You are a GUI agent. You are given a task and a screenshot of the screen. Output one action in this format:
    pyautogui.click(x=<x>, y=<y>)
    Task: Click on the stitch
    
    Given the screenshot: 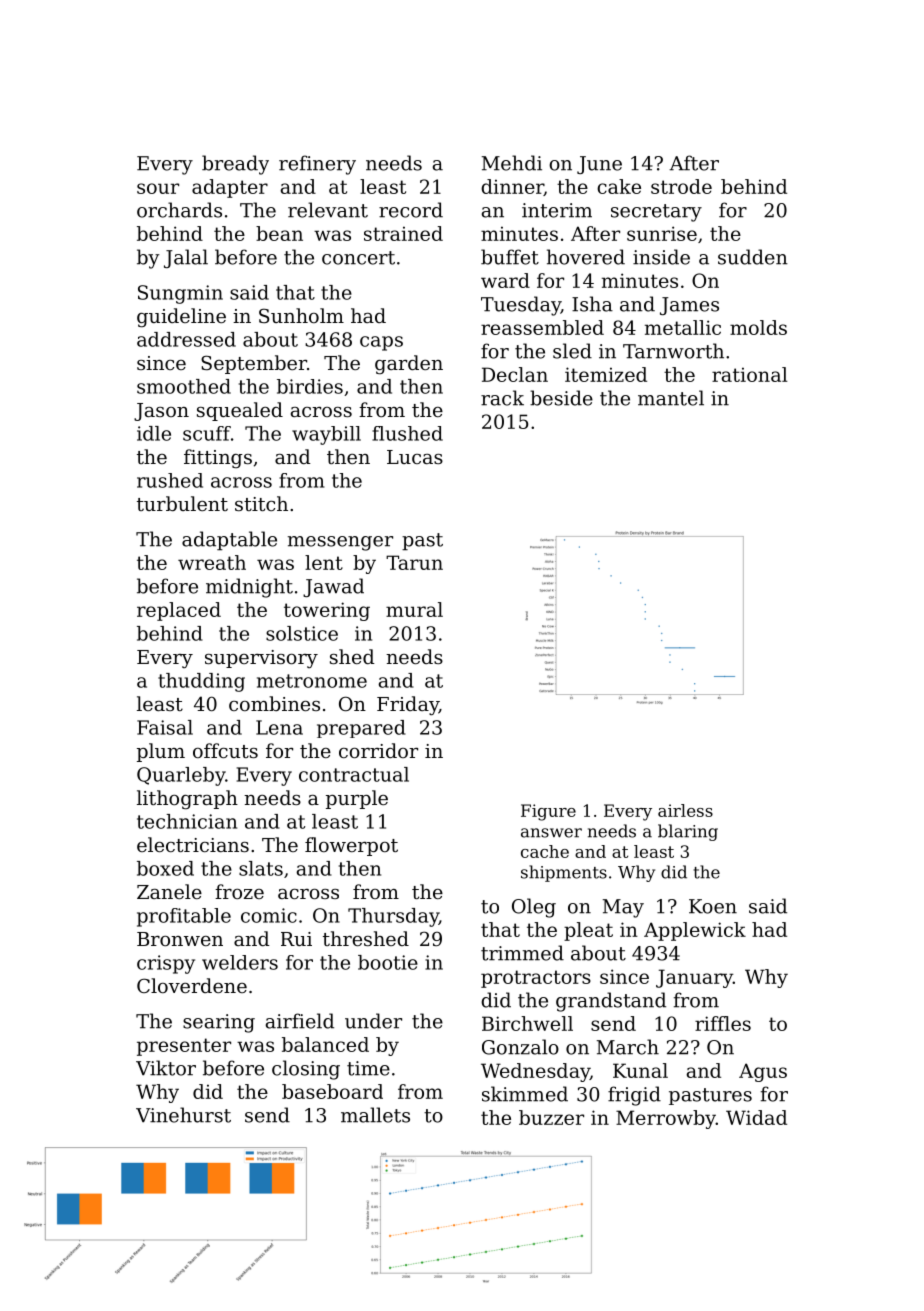 What is the action you would take?
    pyautogui.click(x=261, y=503)
